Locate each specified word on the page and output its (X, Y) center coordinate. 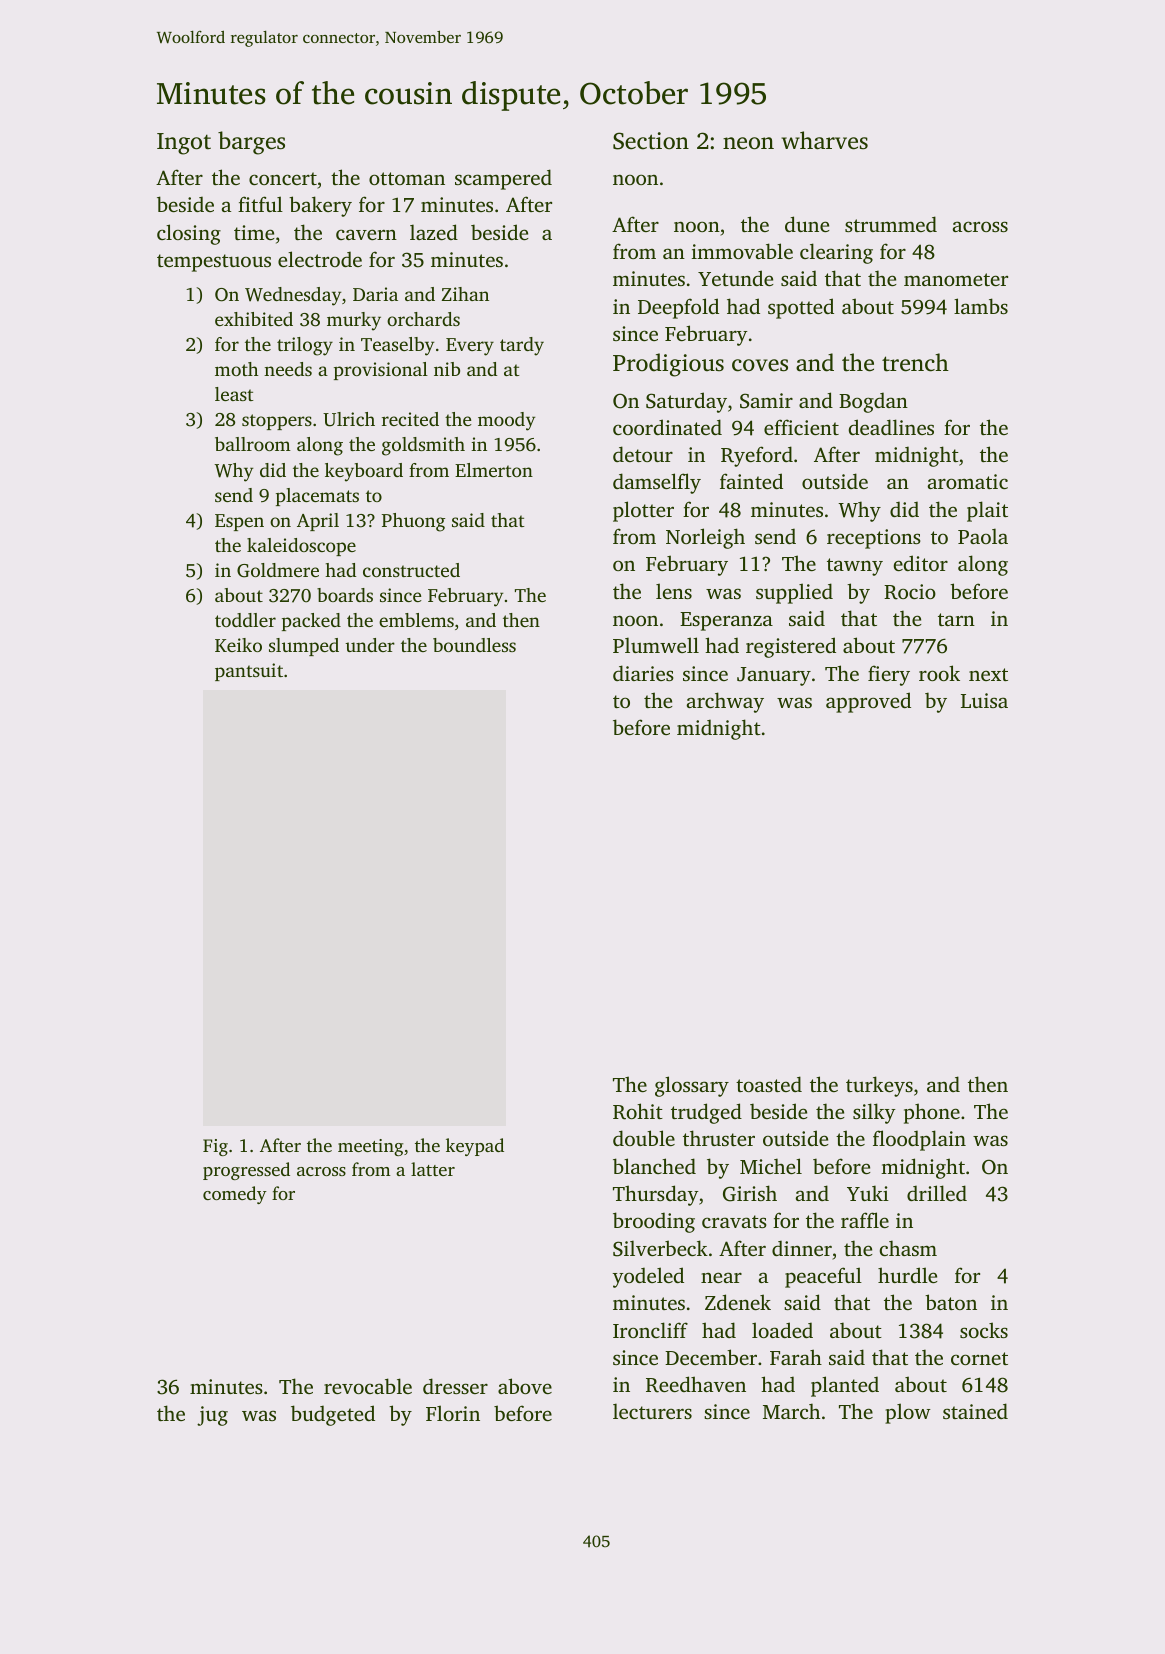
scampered (503, 179)
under (370, 645)
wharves (824, 140)
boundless (474, 645)
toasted (769, 1084)
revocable (368, 1386)
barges (251, 143)
